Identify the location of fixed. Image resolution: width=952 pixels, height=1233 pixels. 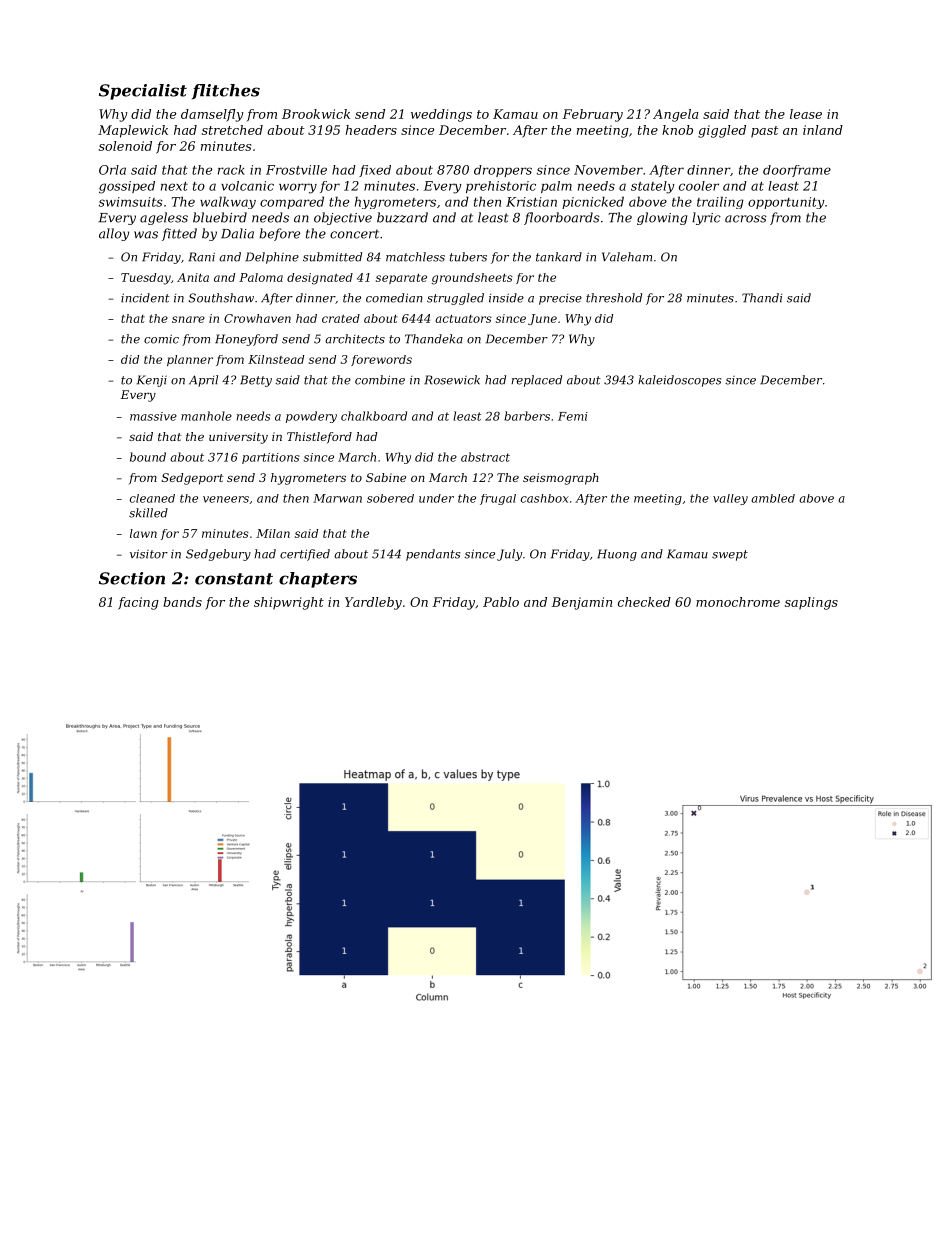
(375, 171).
